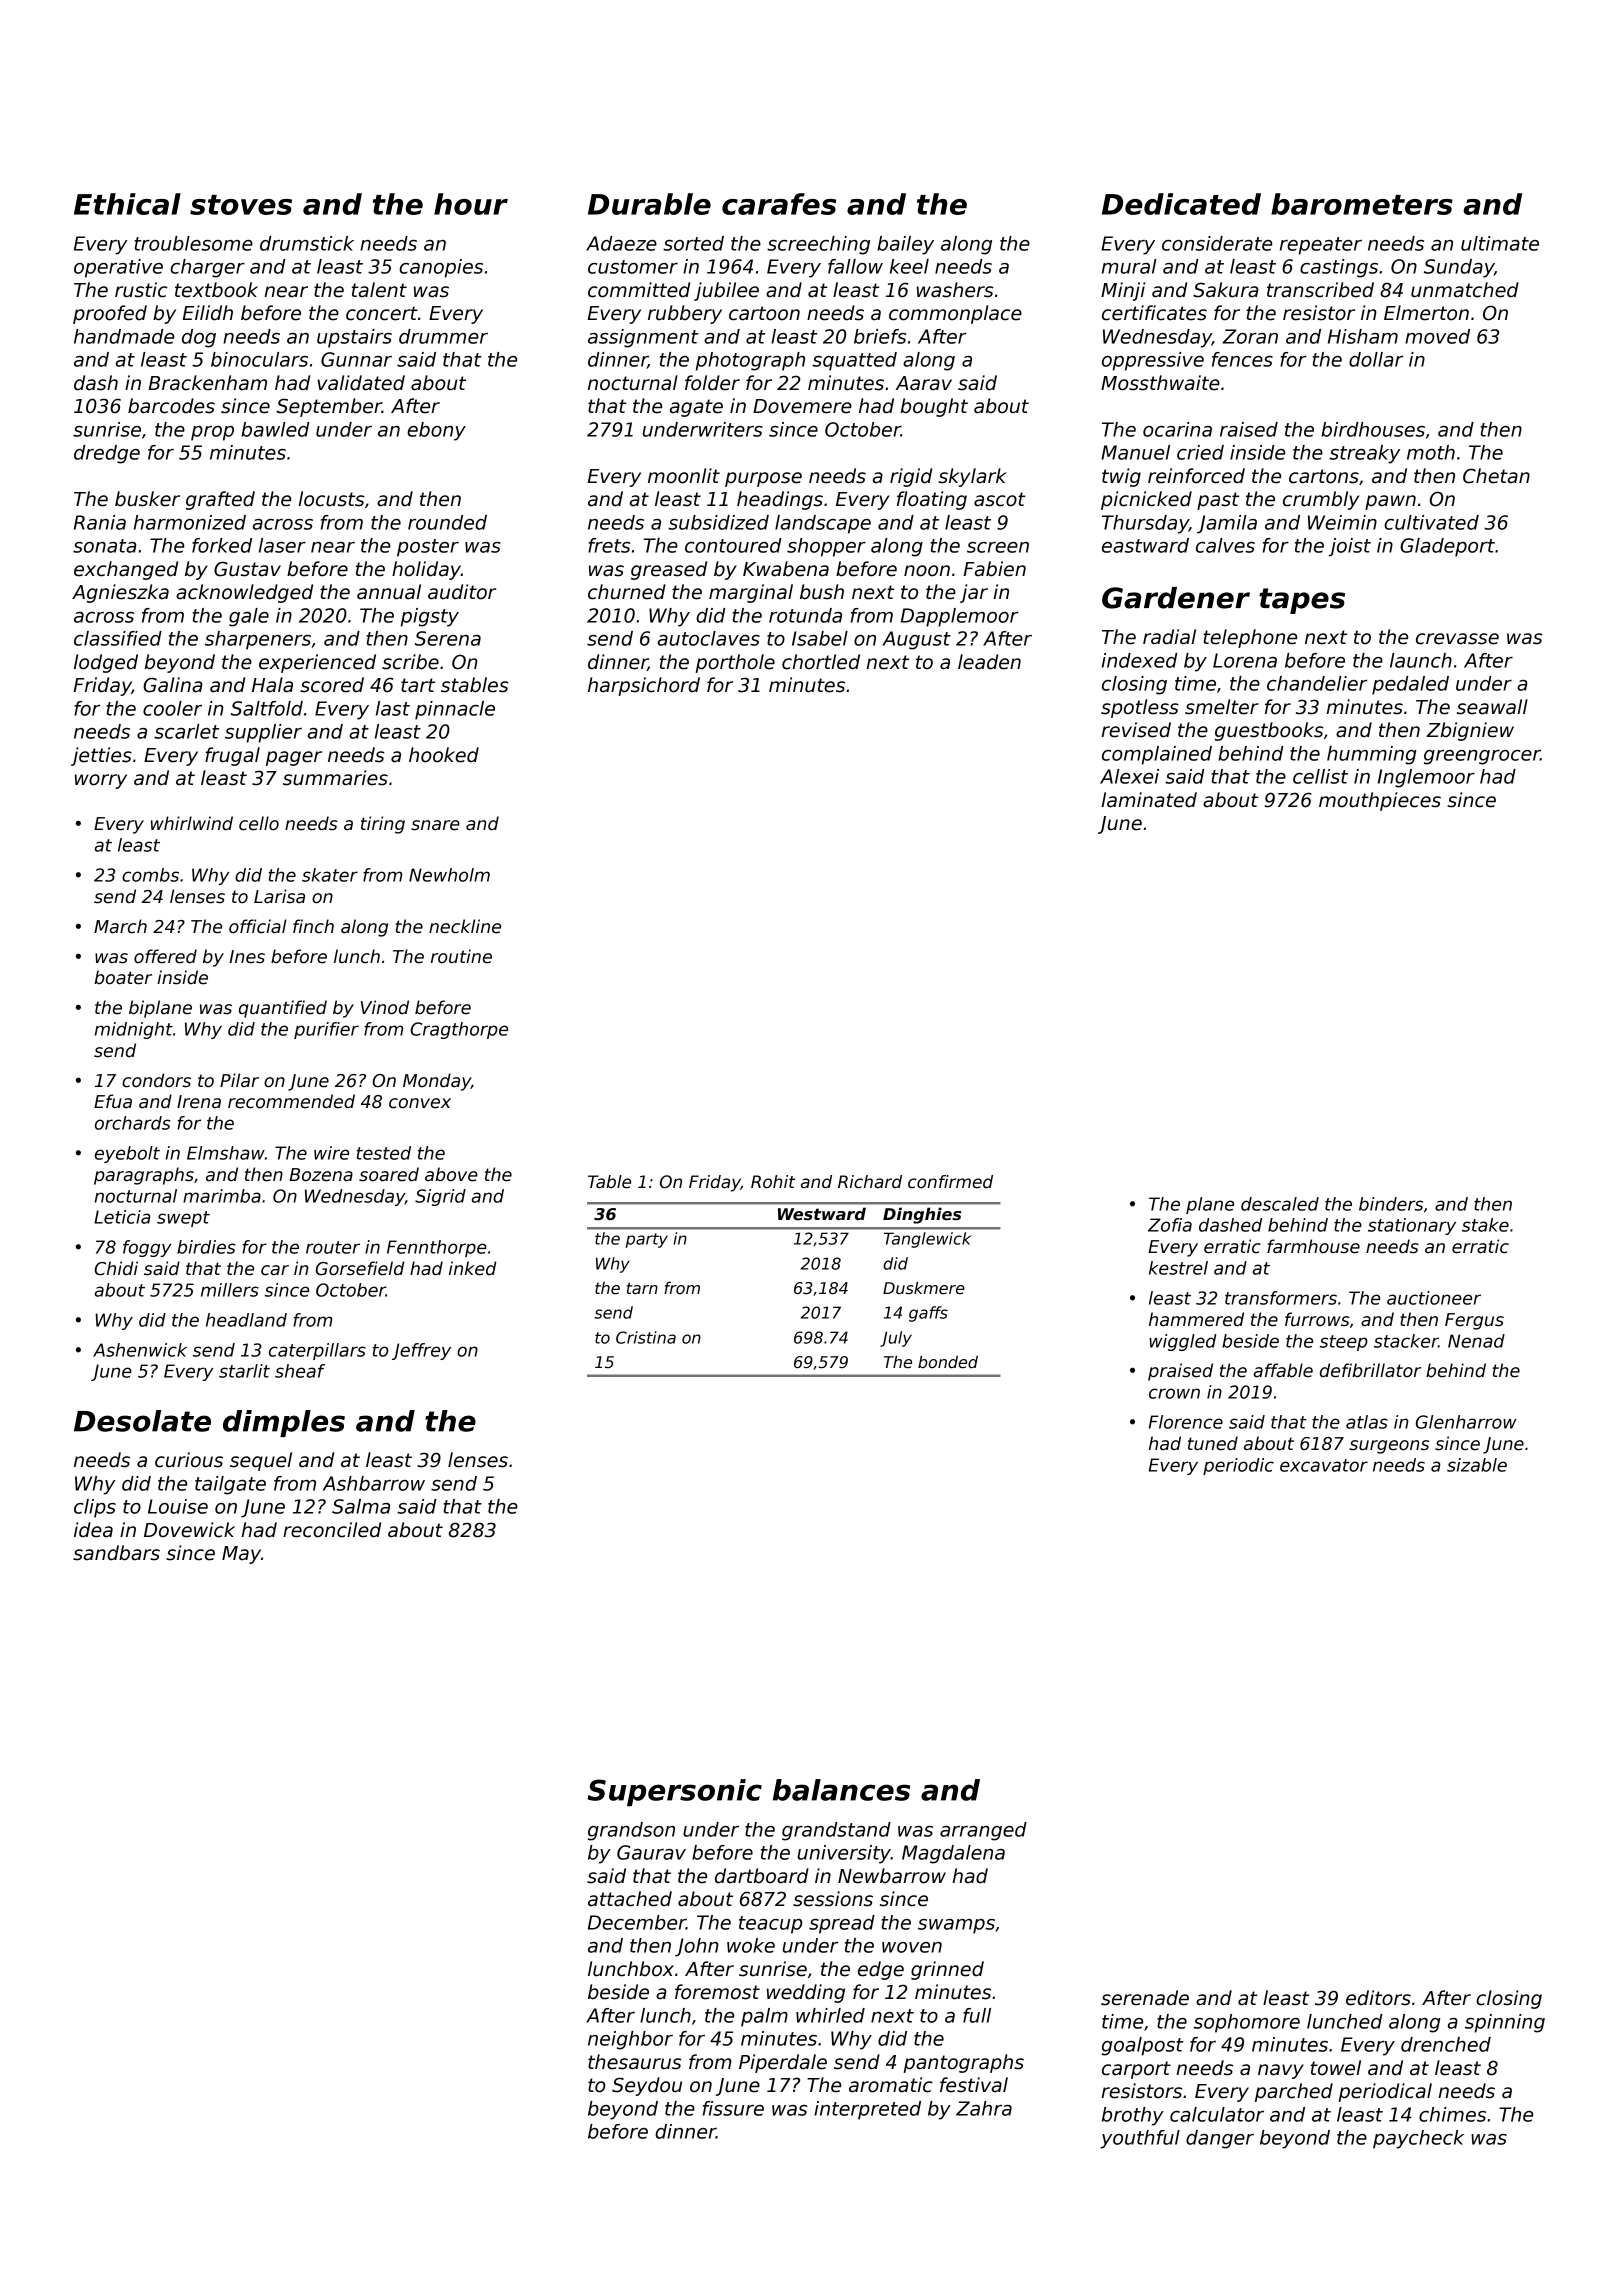  What do you see at coordinates (675, 1792) in the image?
I see `Supersonic` at bounding box center [675, 1792].
